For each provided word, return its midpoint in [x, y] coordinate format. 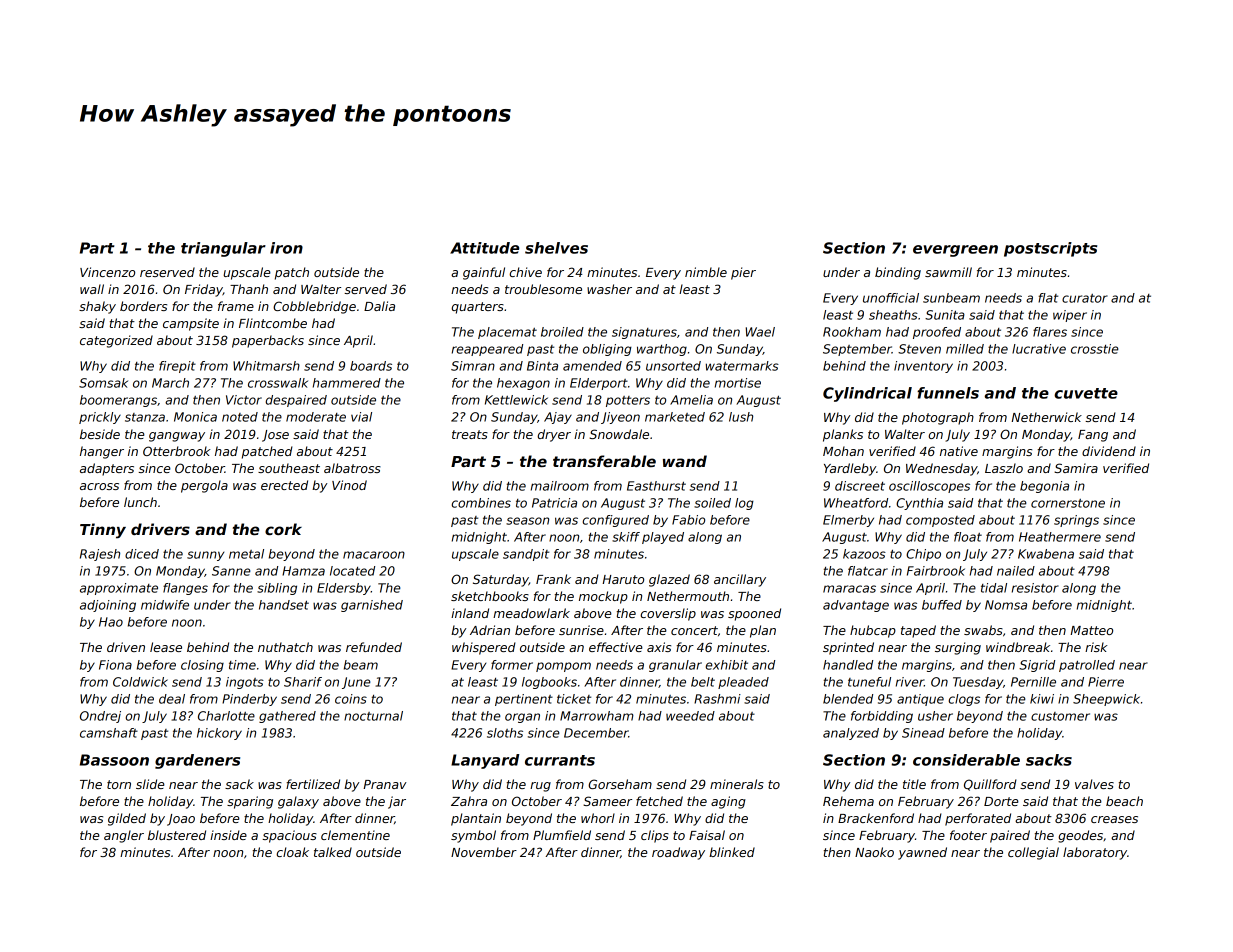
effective [616, 647]
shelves [556, 248]
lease [166, 647]
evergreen [955, 251]
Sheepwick [1106, 700]
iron [286, 248]
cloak [292, 852]
